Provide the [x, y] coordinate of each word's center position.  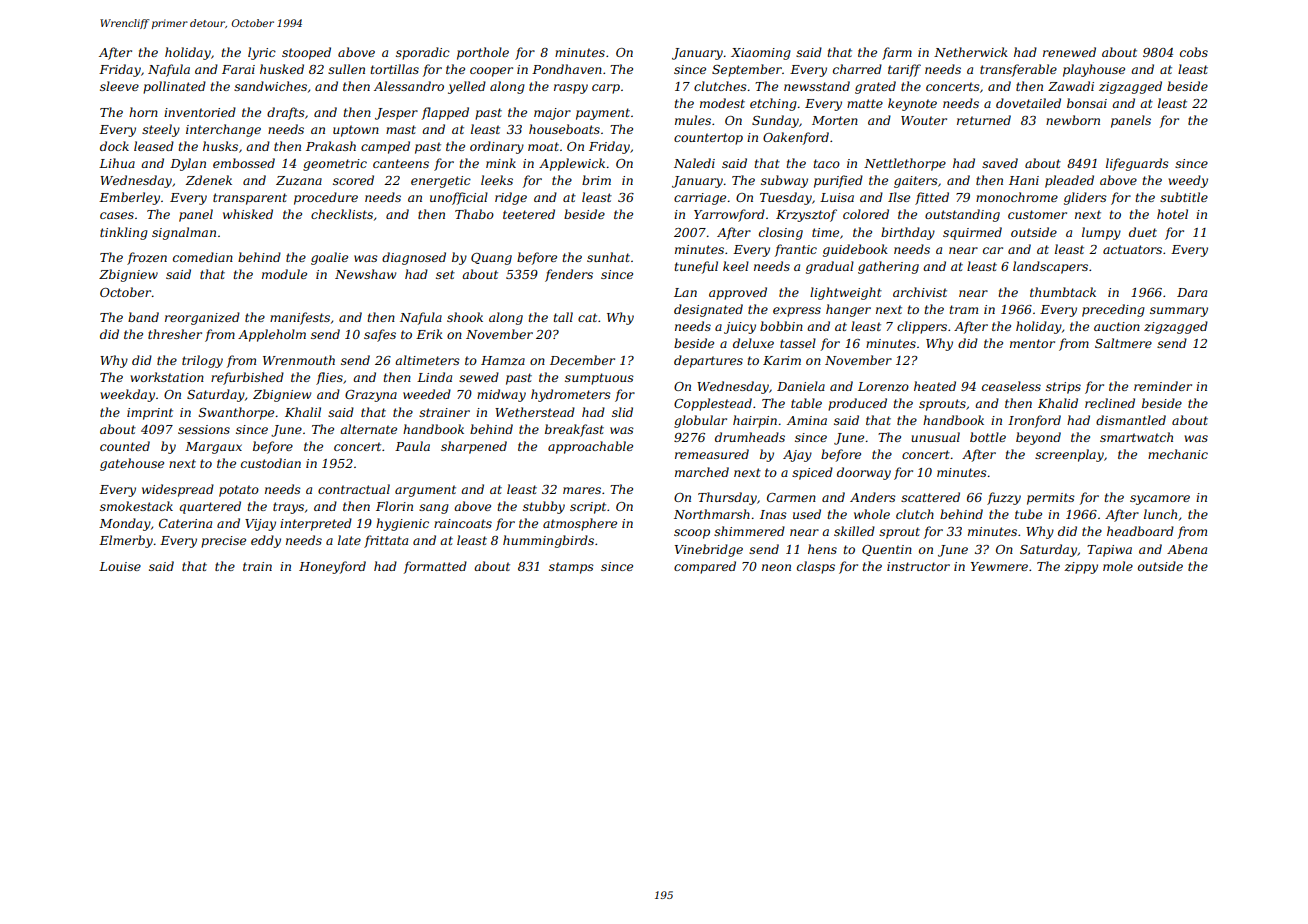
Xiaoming [761, 54]
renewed [1069, 52]
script [588, 508]
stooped [306, 53]
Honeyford [332, 567]
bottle [988, 437]
